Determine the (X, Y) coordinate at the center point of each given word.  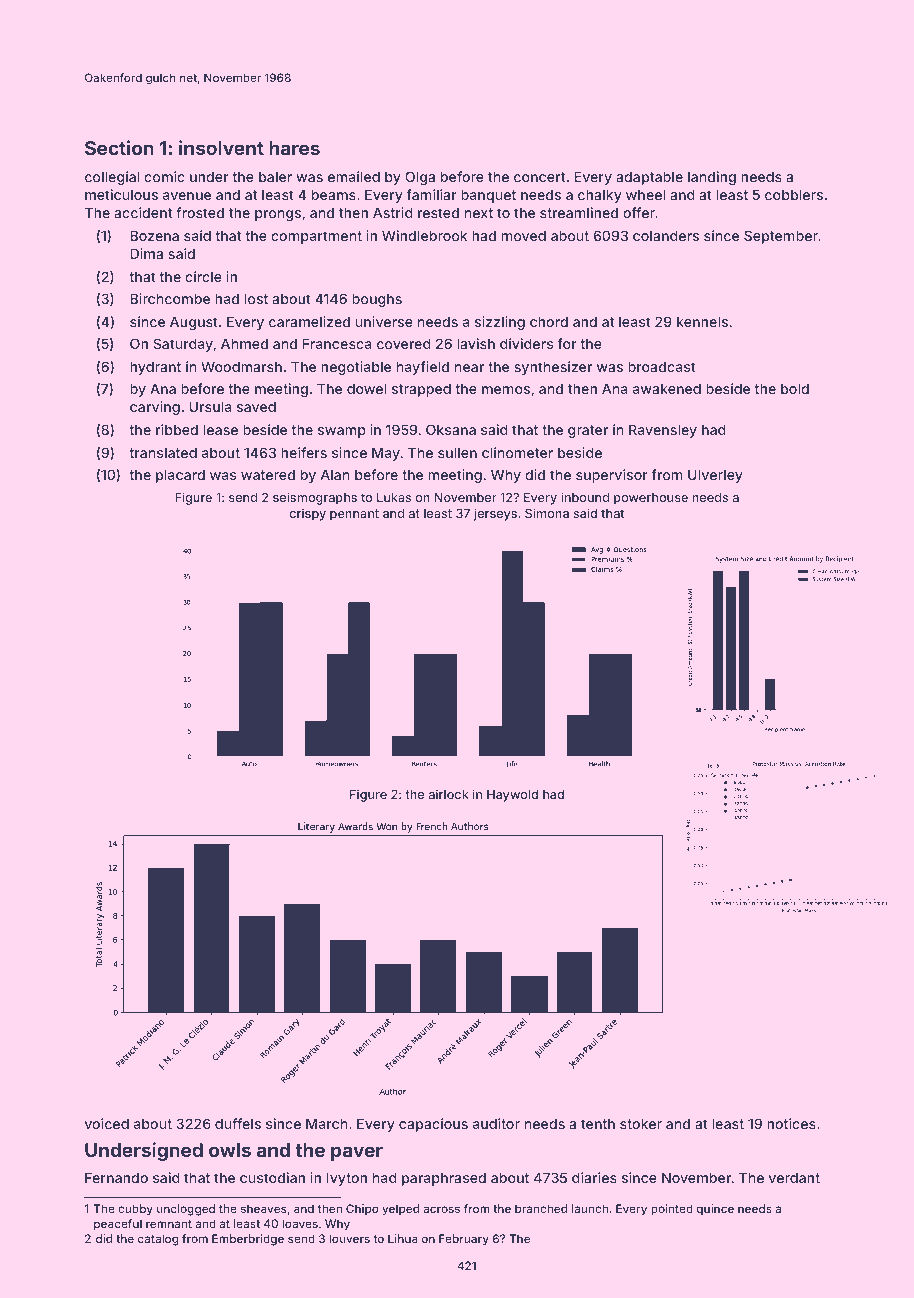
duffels (238, 1123)
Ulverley (715, 476)
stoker (641, 1123)
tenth (598, 1123)
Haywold (512, 796)
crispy (308, 514)
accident (143, 212)
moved (524, 235)
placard (180, 476)
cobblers (794, 194)
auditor (496, 1123)
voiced (107, 1123)
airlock (449, 794)
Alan (335, 474)
